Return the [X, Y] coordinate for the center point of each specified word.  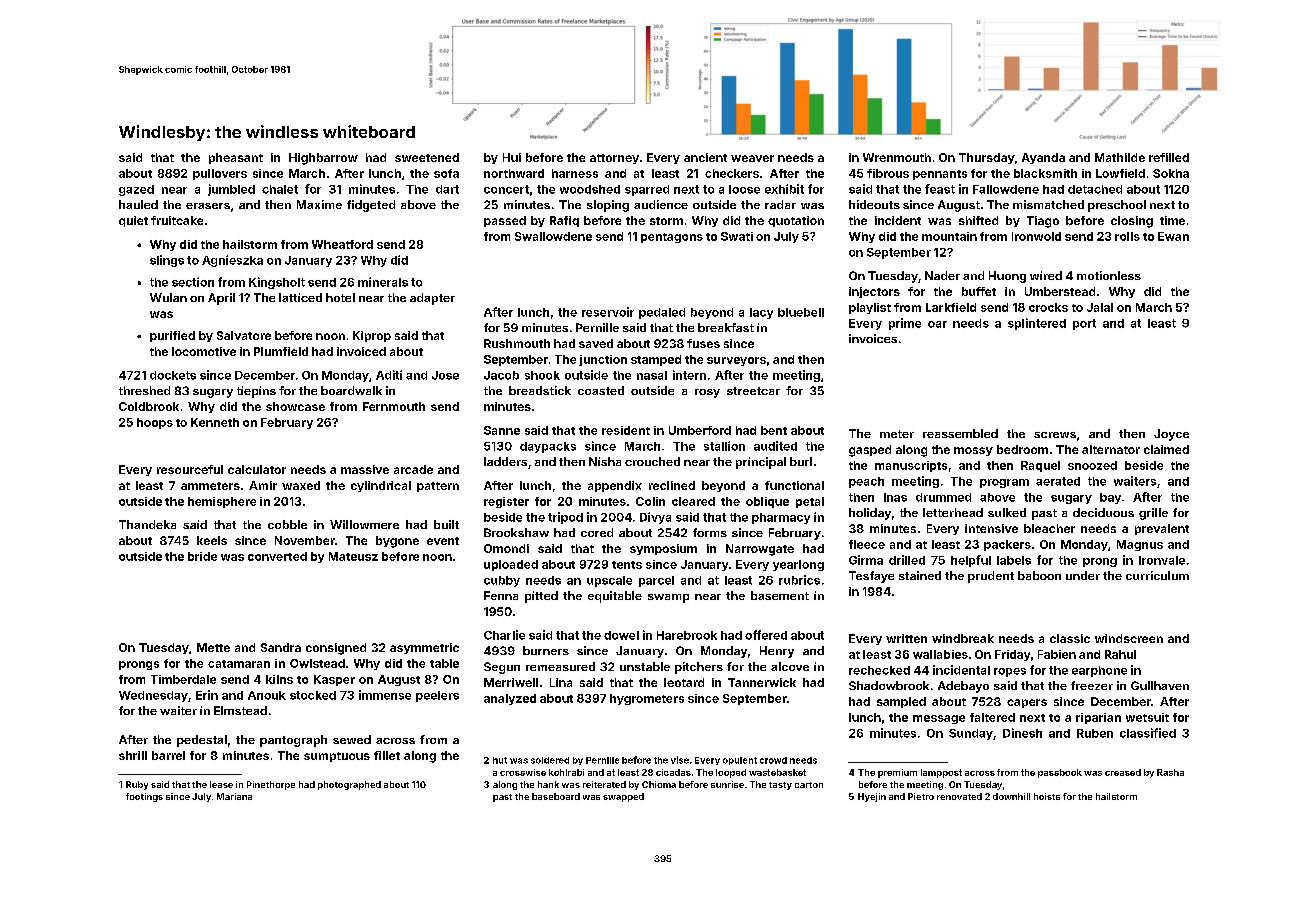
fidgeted [371, 206]
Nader [942, 275]
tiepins [256, 392]
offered [766, 635]
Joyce [1171, 435]
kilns [279, 679]
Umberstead [1060, 291]
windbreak [963, 638]
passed [505, 221]
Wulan [168, 297]
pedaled [662, 313]
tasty [780, 786]
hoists [1047, 796]
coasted [601, 390]
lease [221, 784]
